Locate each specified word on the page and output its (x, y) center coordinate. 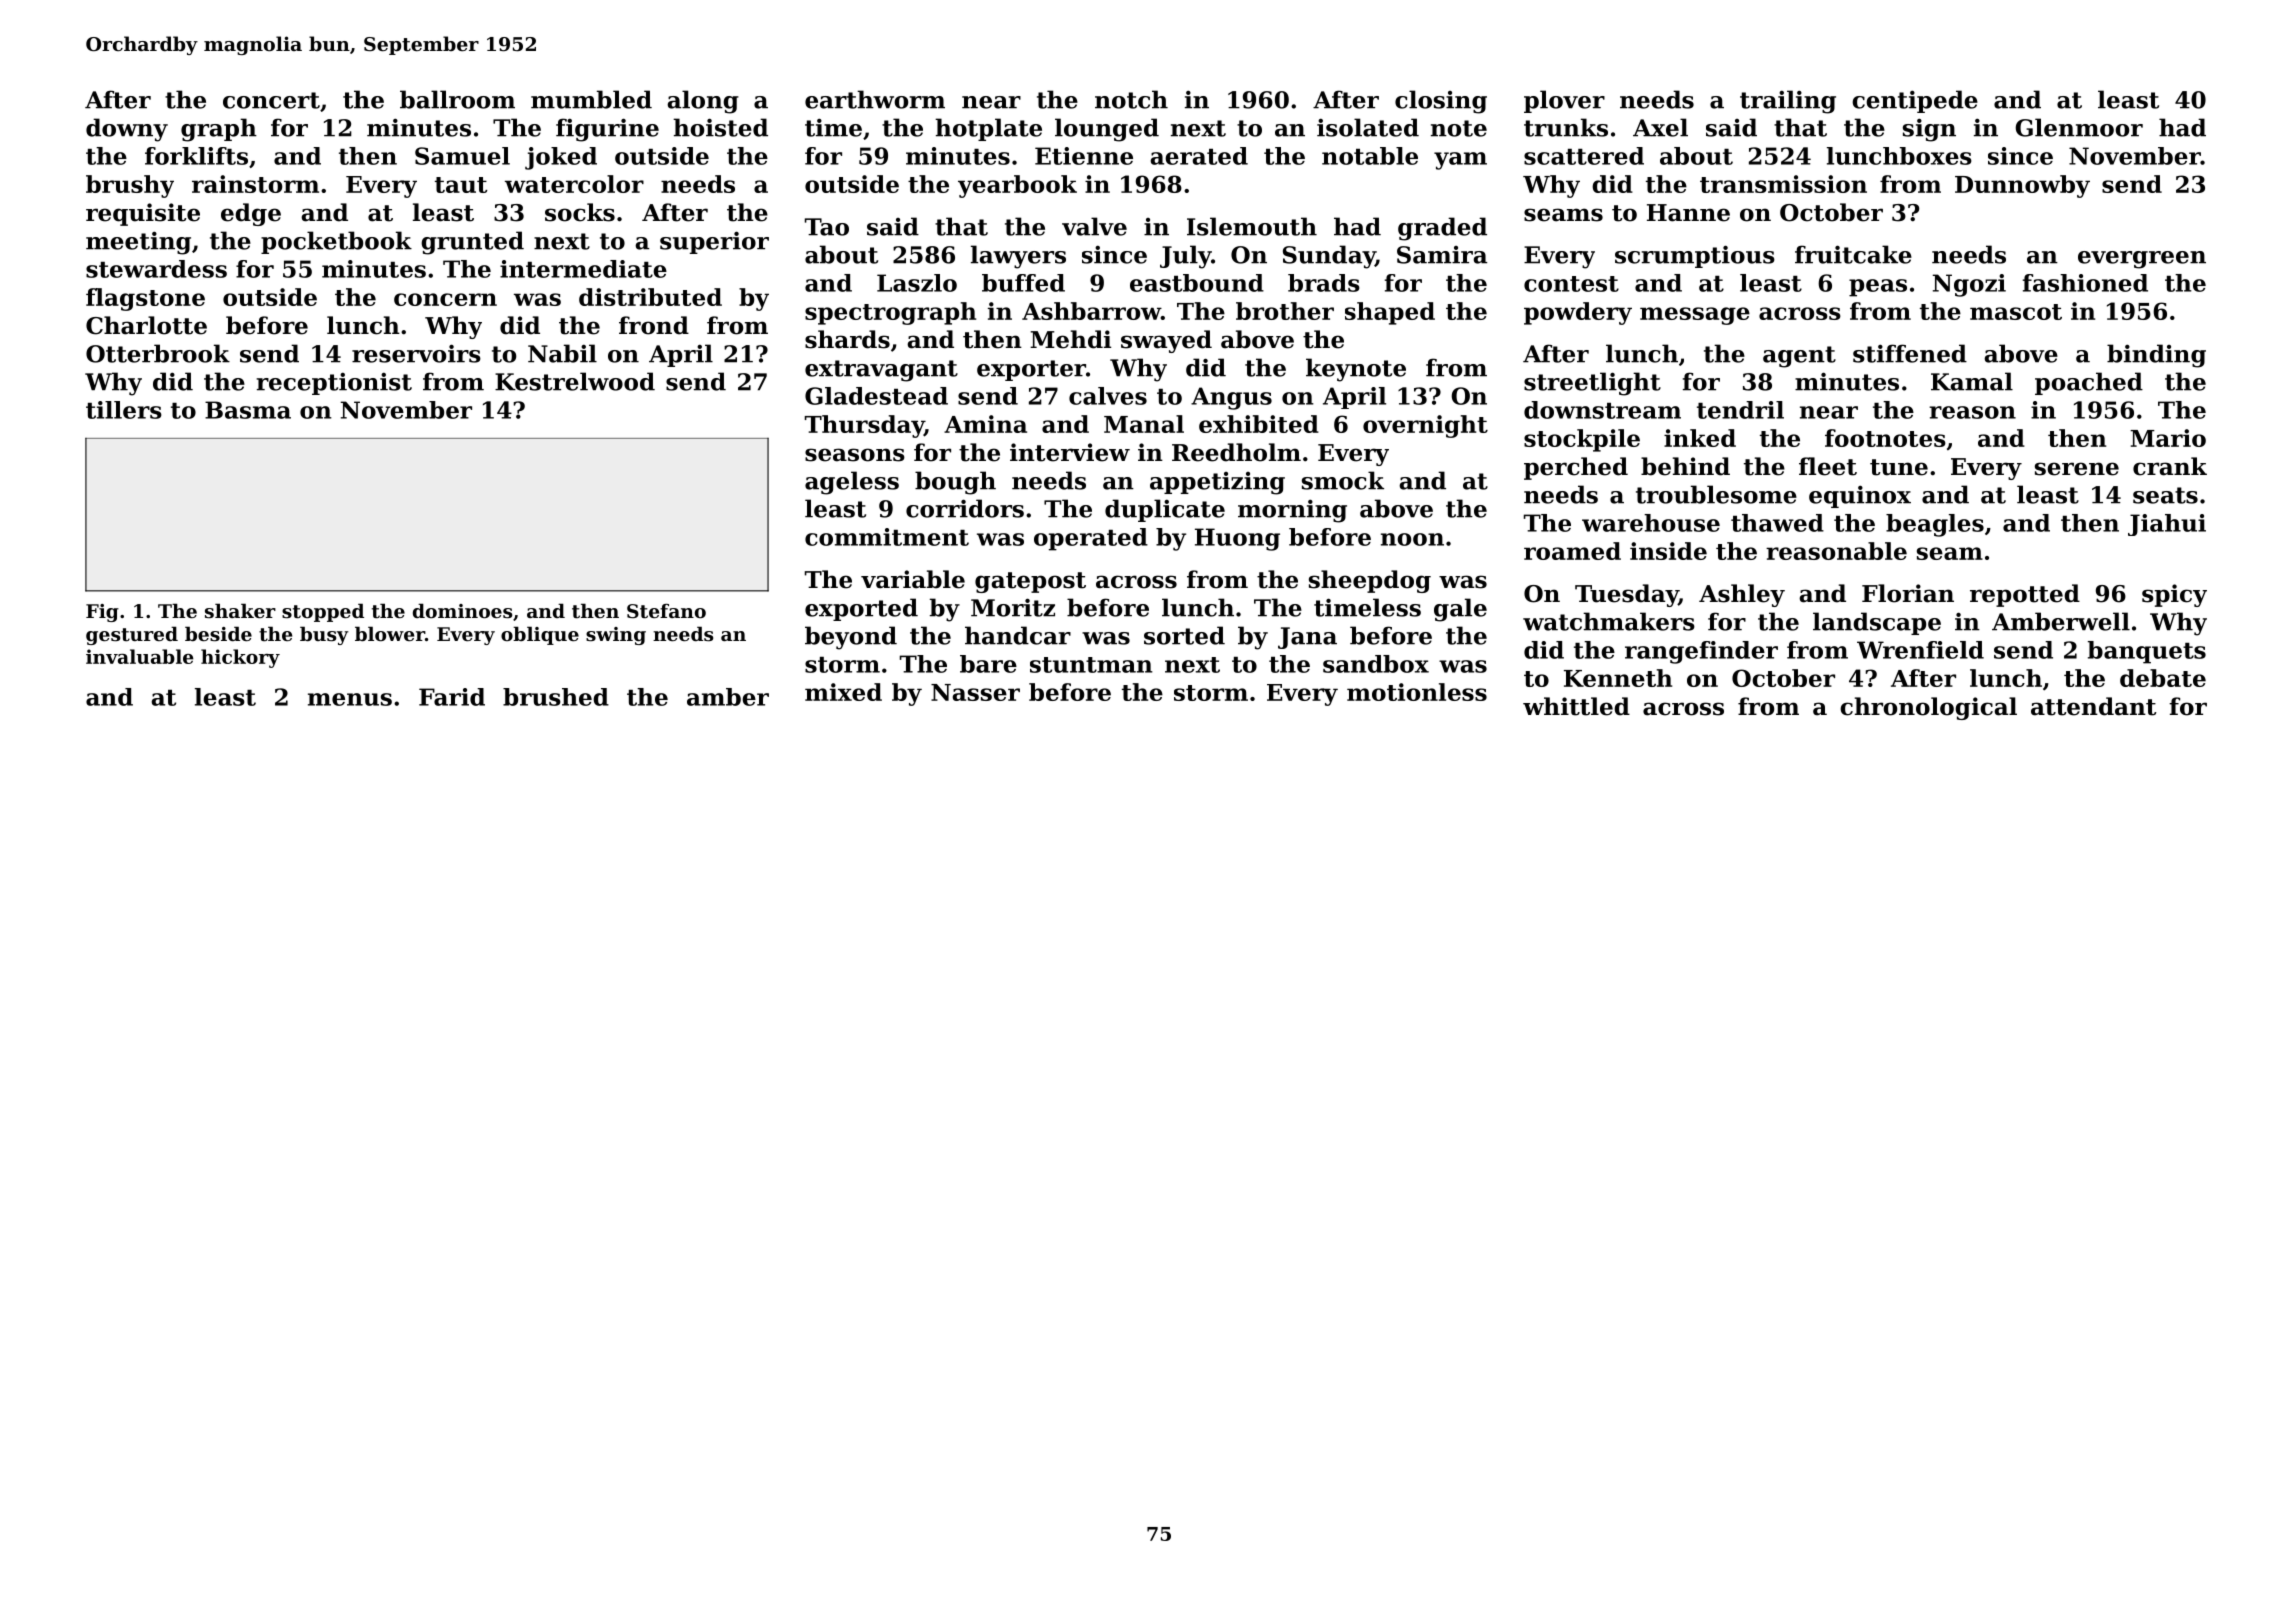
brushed (556, 697)
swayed (1166, 341)
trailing (1788, 102)
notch (1131, 99)
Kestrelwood (575, 381)
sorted (1184, 635)
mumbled (591, 99)
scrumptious (1695, 256)
